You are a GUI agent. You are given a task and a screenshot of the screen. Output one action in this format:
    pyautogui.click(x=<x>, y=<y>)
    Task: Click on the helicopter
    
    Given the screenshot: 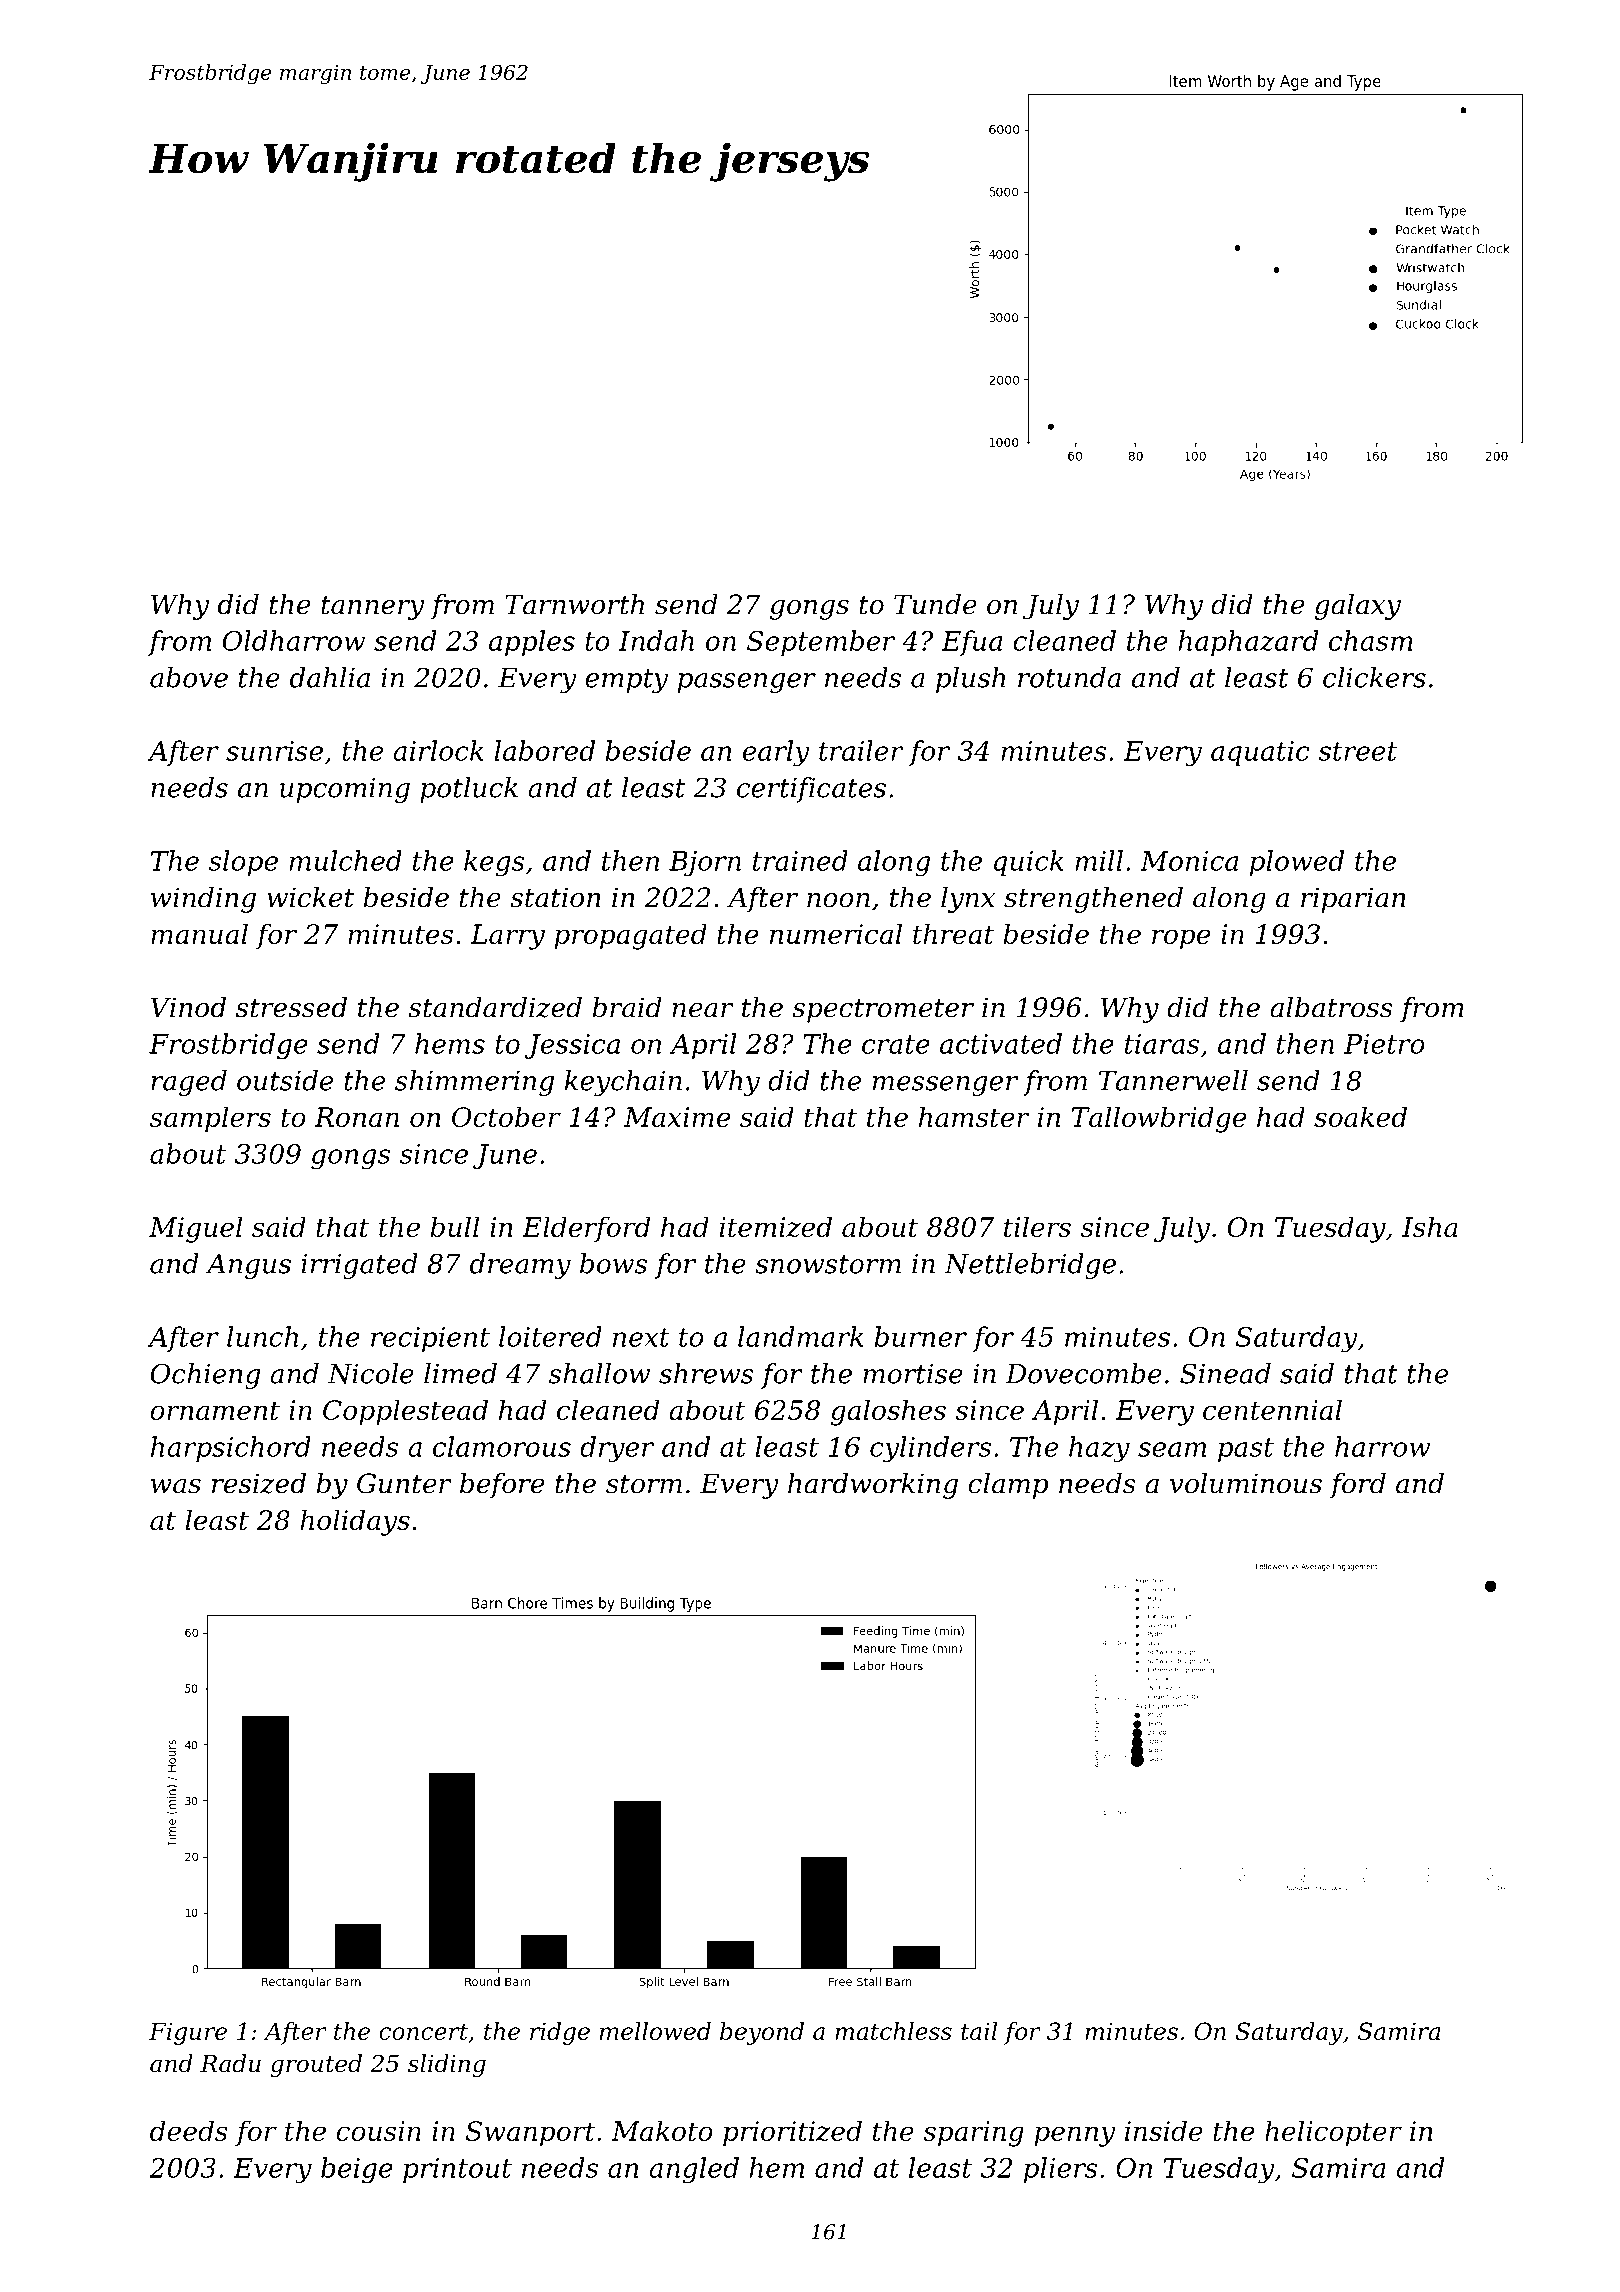 What is the action you would take?
    pyautogui.click(x=1333, y=2133)
